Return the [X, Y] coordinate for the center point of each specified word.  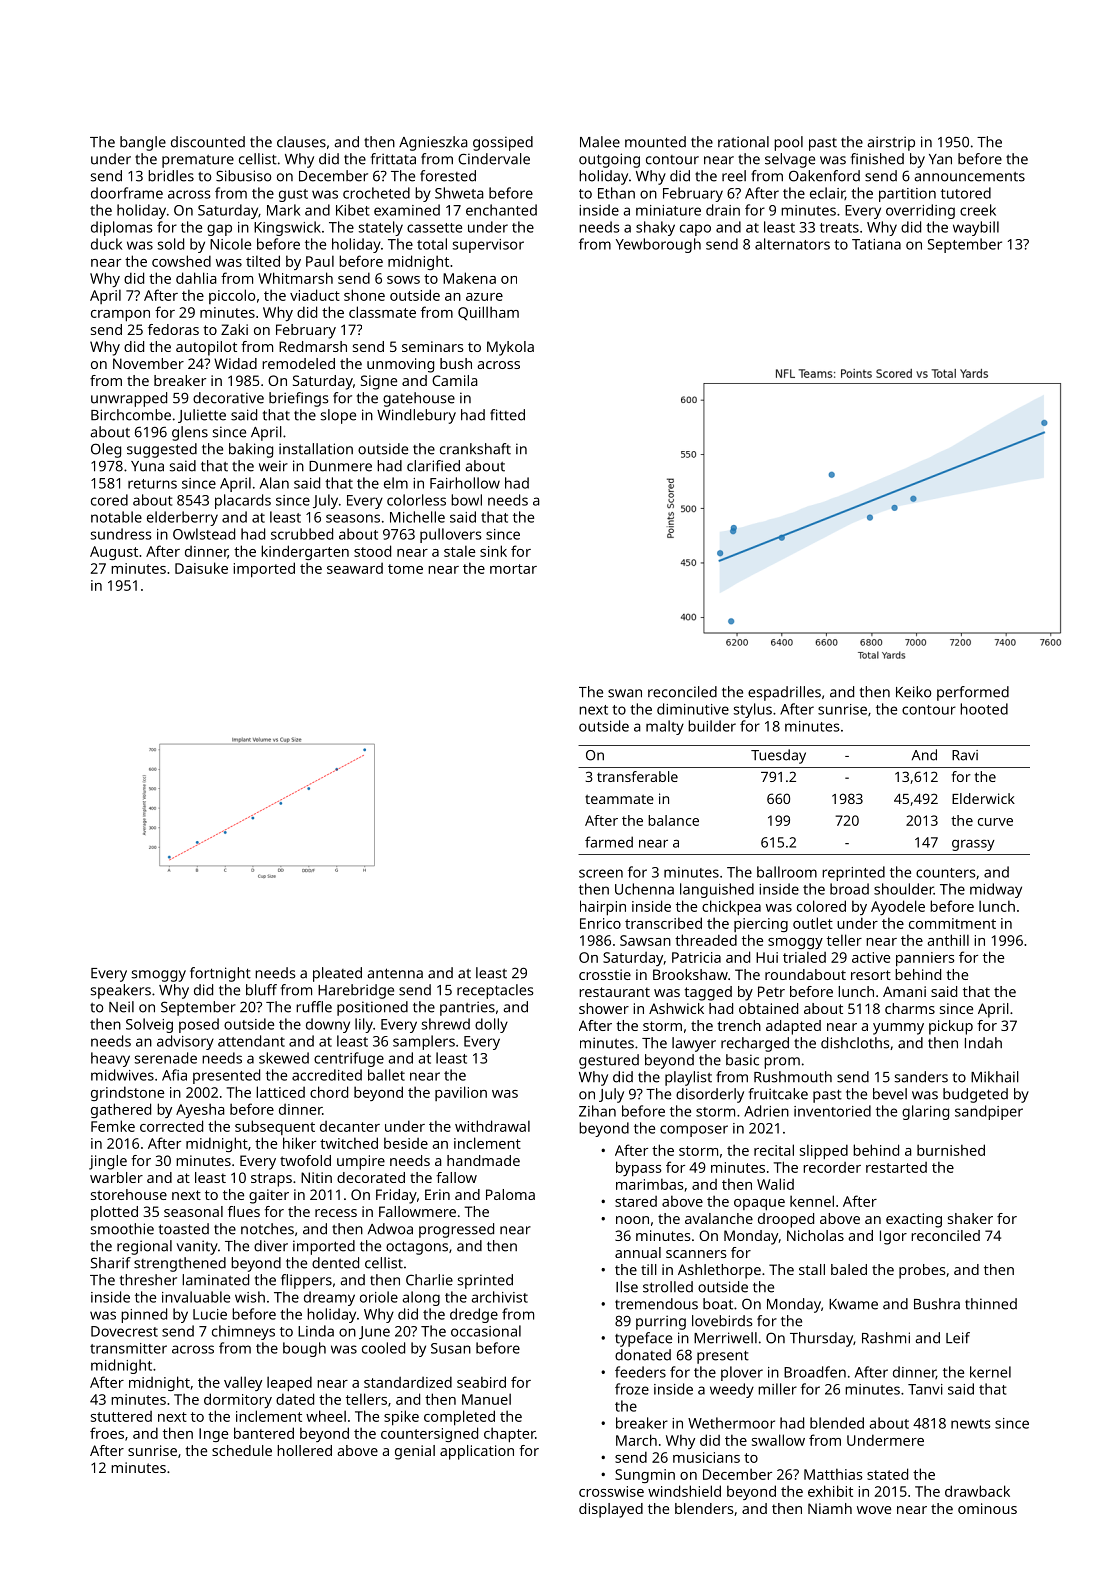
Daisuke [201, 568]
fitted [507, 415]
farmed [609, 842]
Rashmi [886, 1338]
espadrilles [784, 693]
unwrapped [129, 399]
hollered [304, 1450]
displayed [611, 1510]
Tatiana [876, 244]
